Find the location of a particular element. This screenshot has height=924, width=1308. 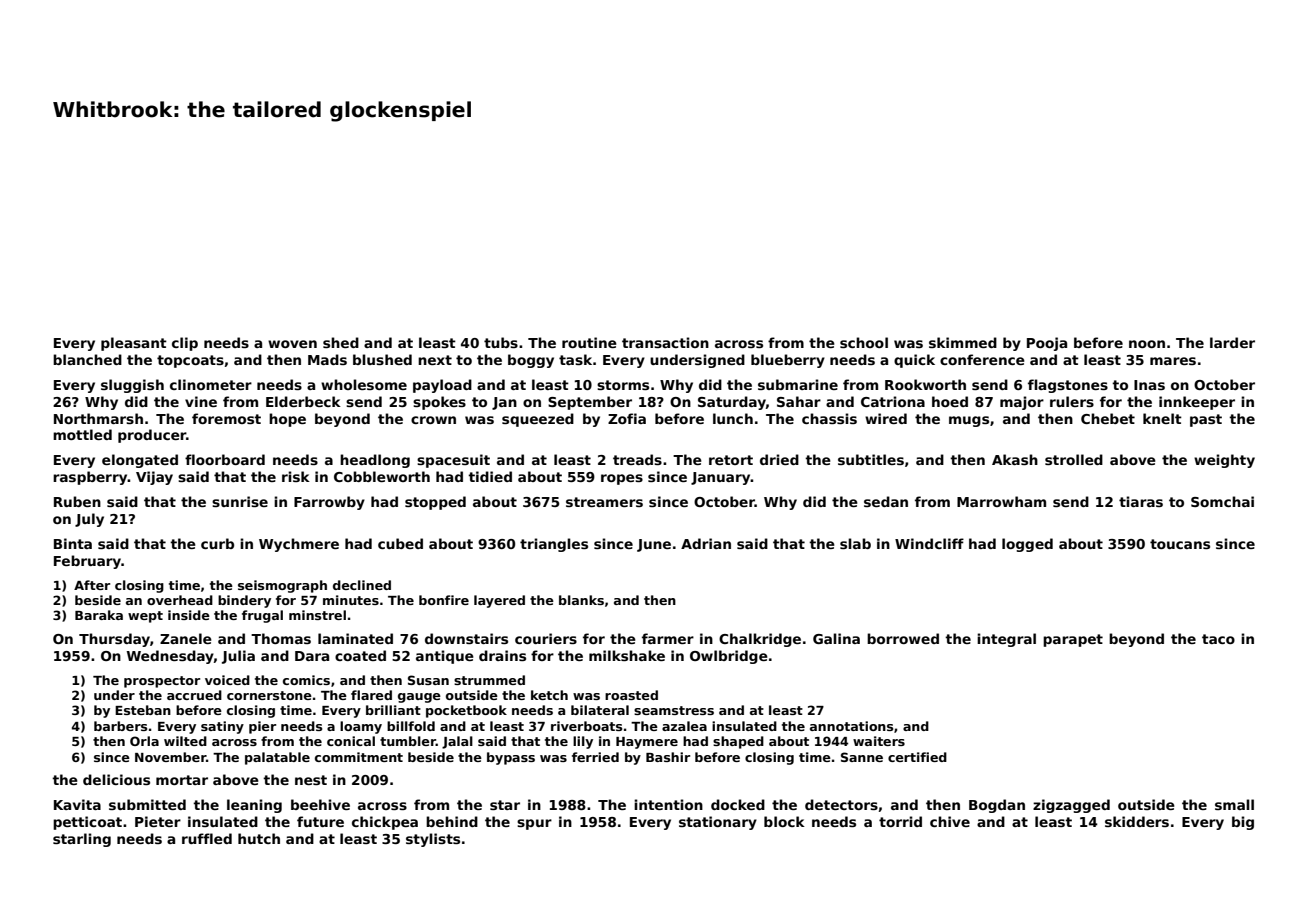

task is located at coordinates (575, 359).
